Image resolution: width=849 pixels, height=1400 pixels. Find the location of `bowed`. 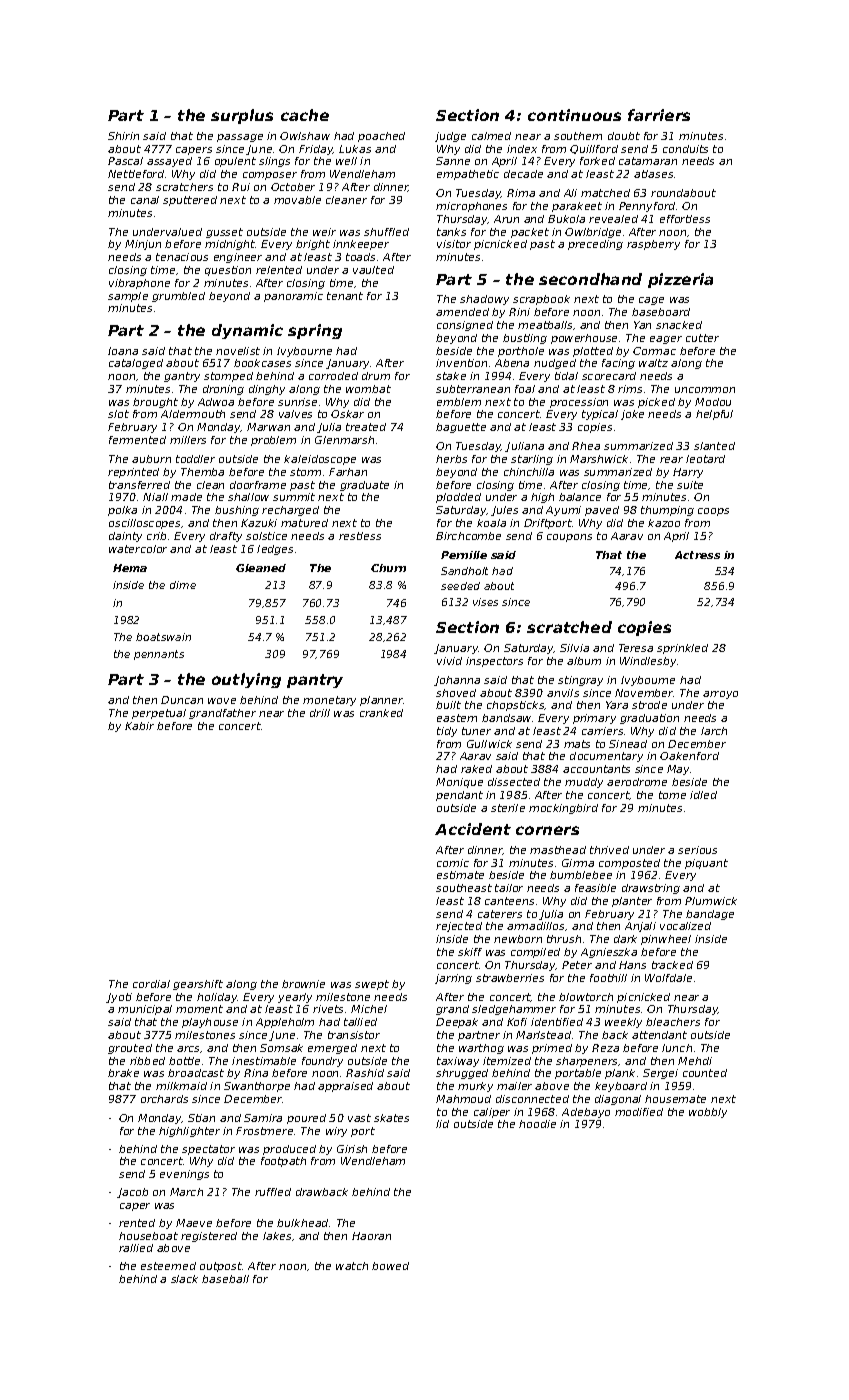

bowed is located at coordinates (390, 1266).
